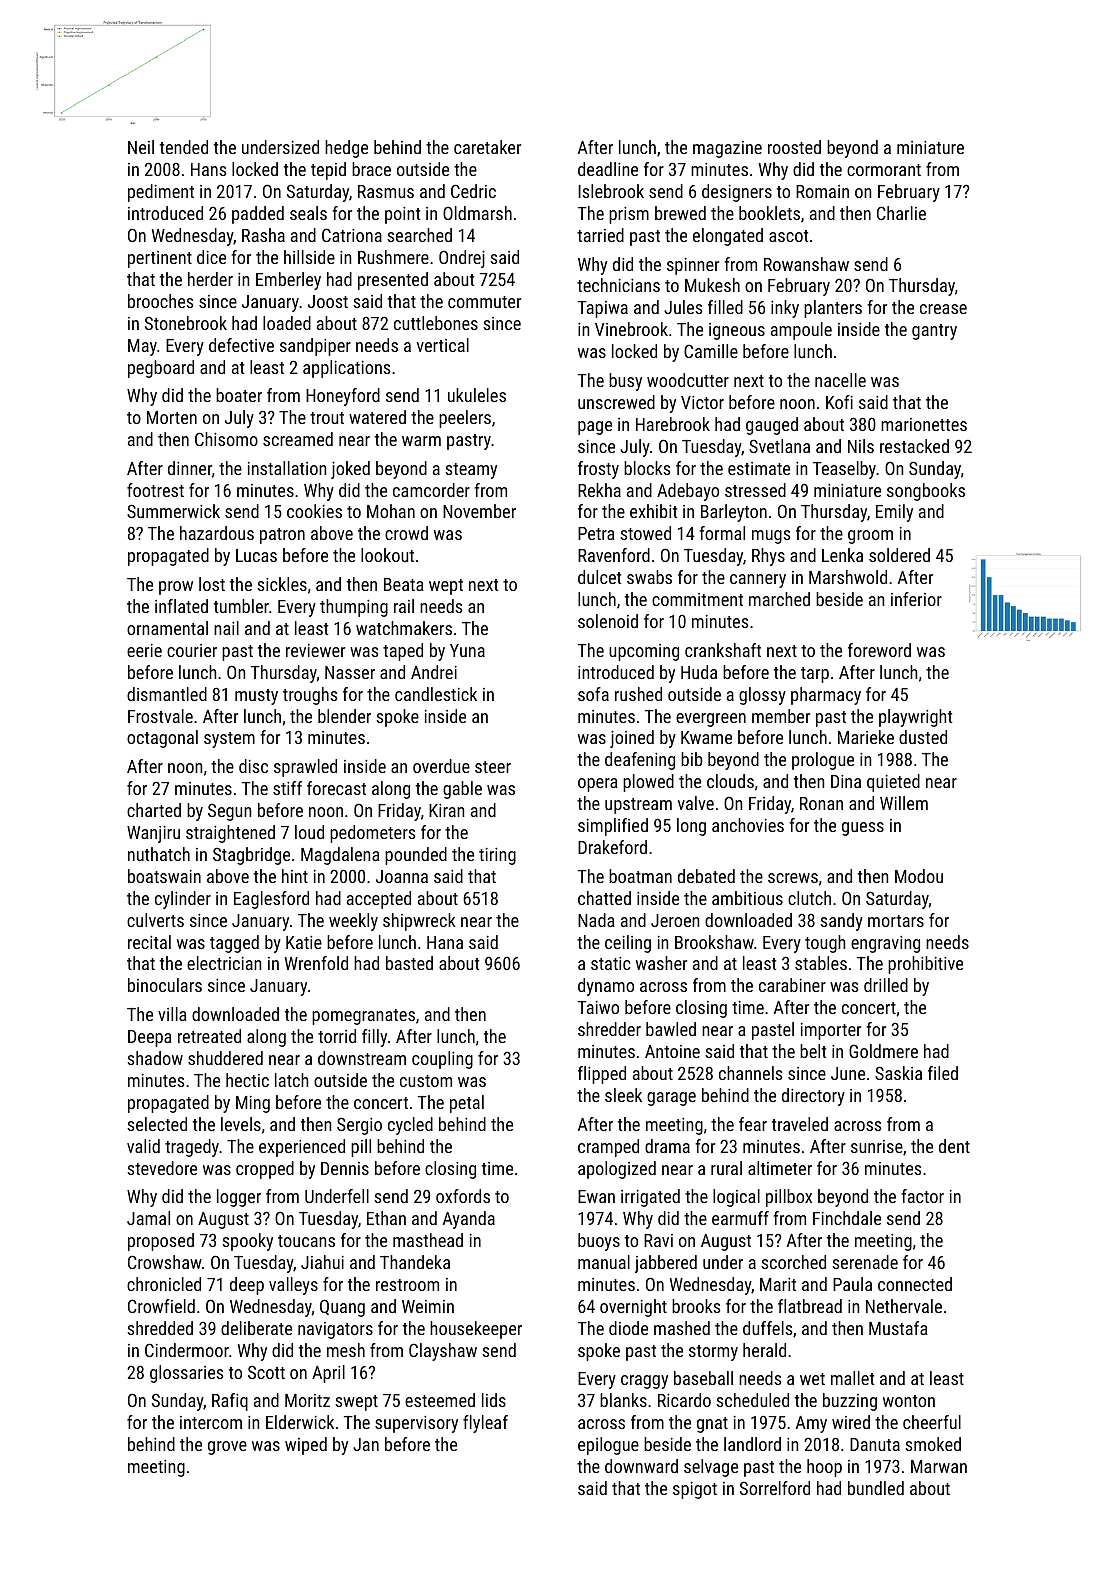 The image size is (1100, 1593). I want to click on flyleaf, so click(485, 1424).
